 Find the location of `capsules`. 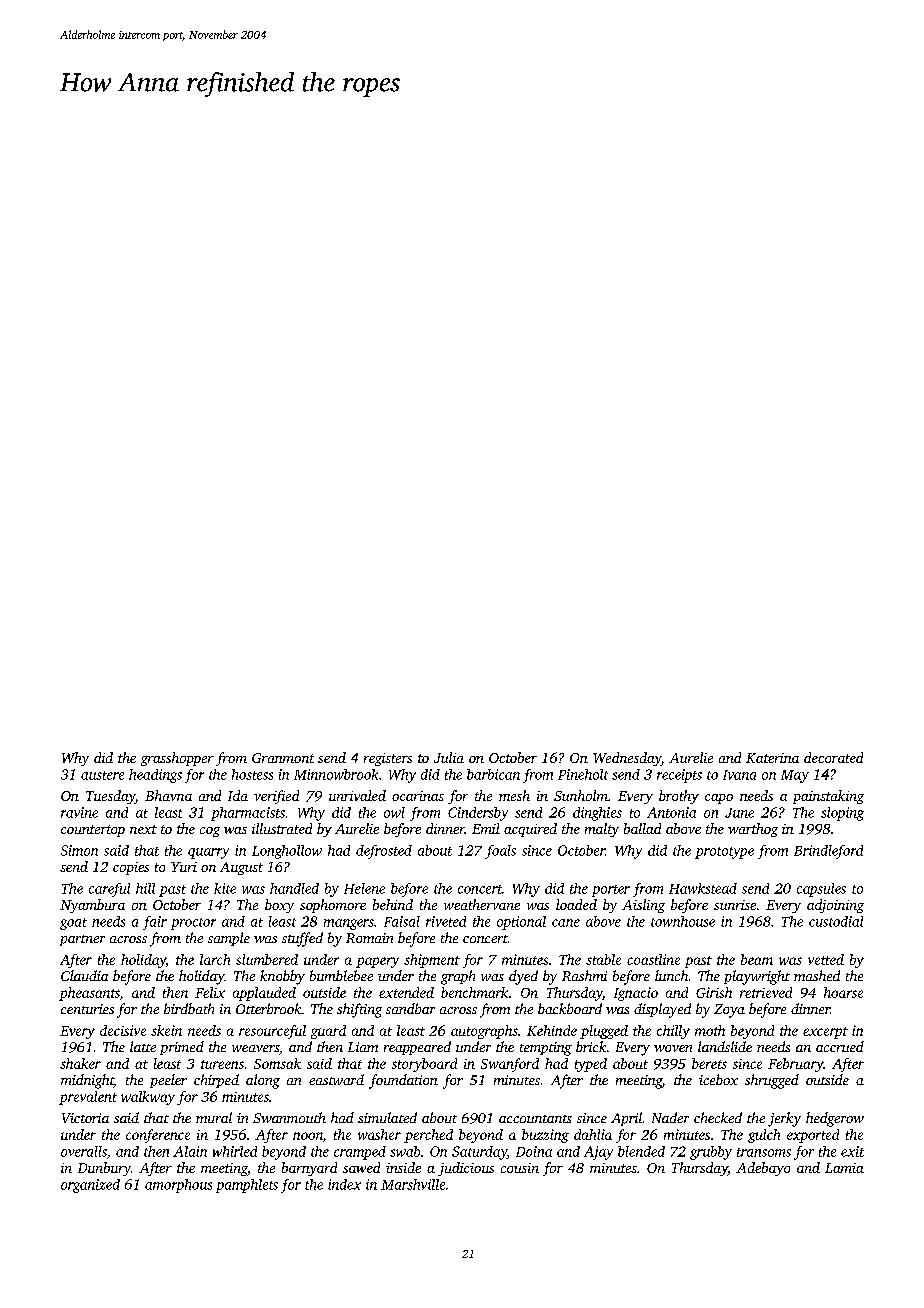

capsules is located at coordinates (821, 890).
